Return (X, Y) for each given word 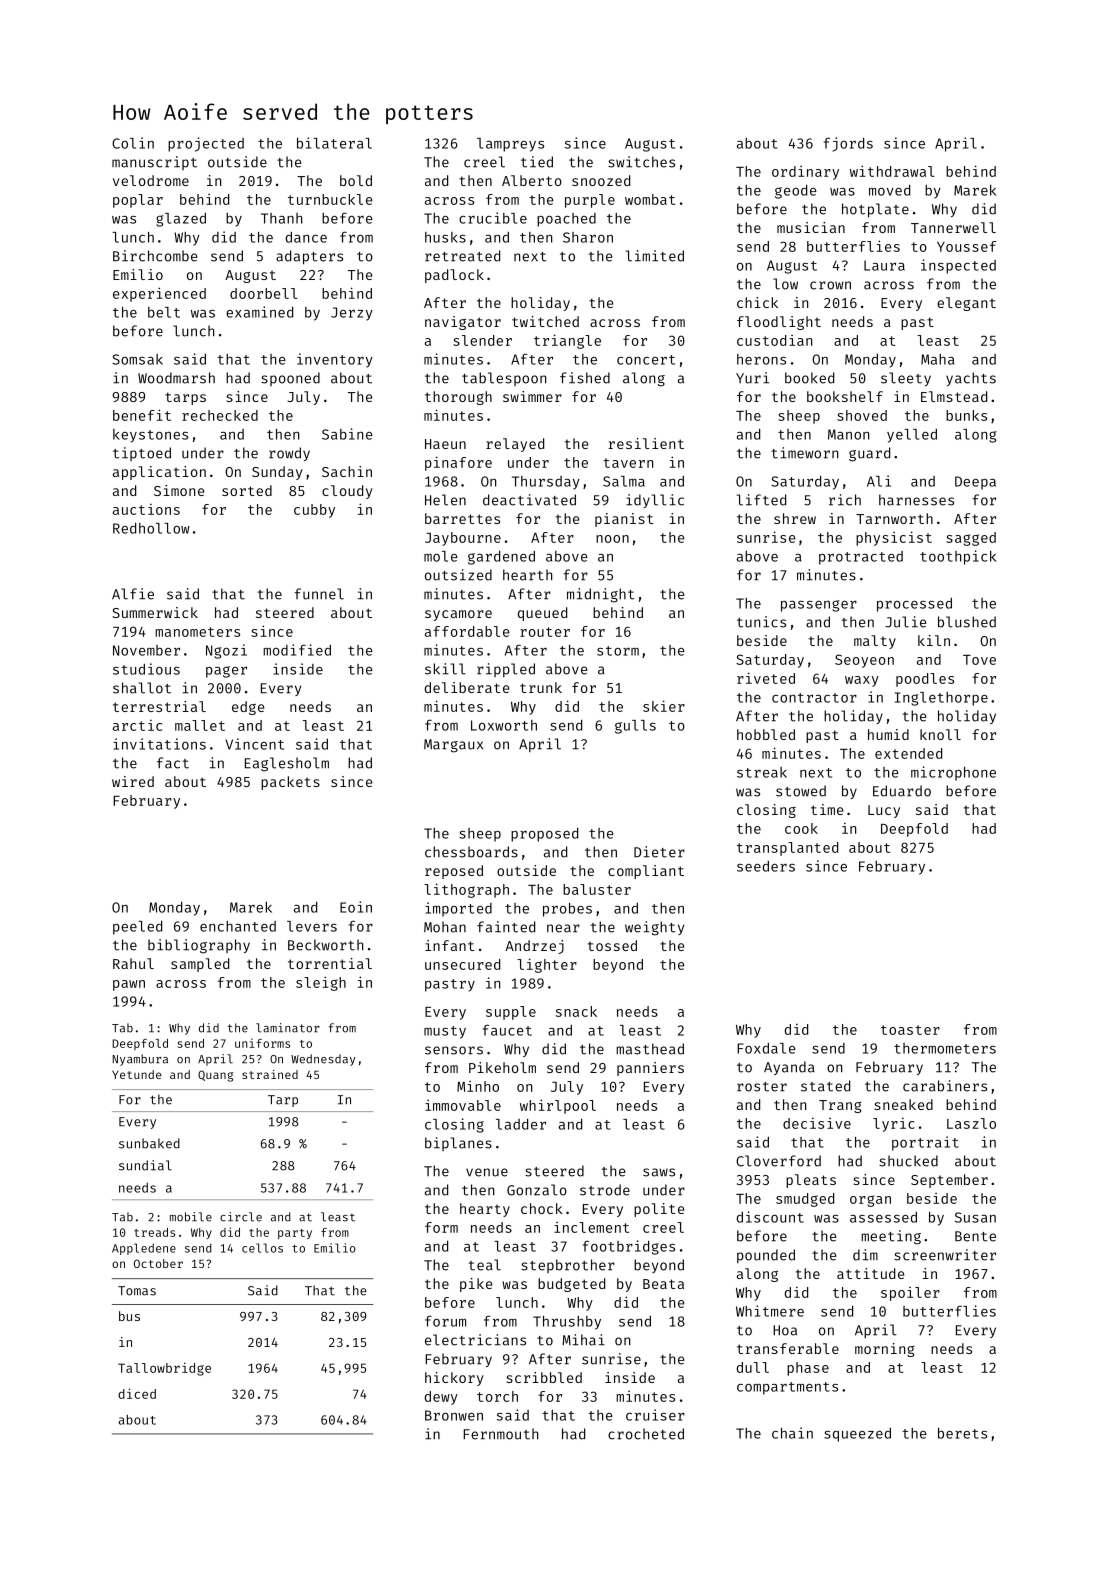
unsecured (462, 964)
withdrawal (892, 171)
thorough (458, 398)
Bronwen (454, 1415)
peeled (137, 927)
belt (164, 312)
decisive (817, 1123)
